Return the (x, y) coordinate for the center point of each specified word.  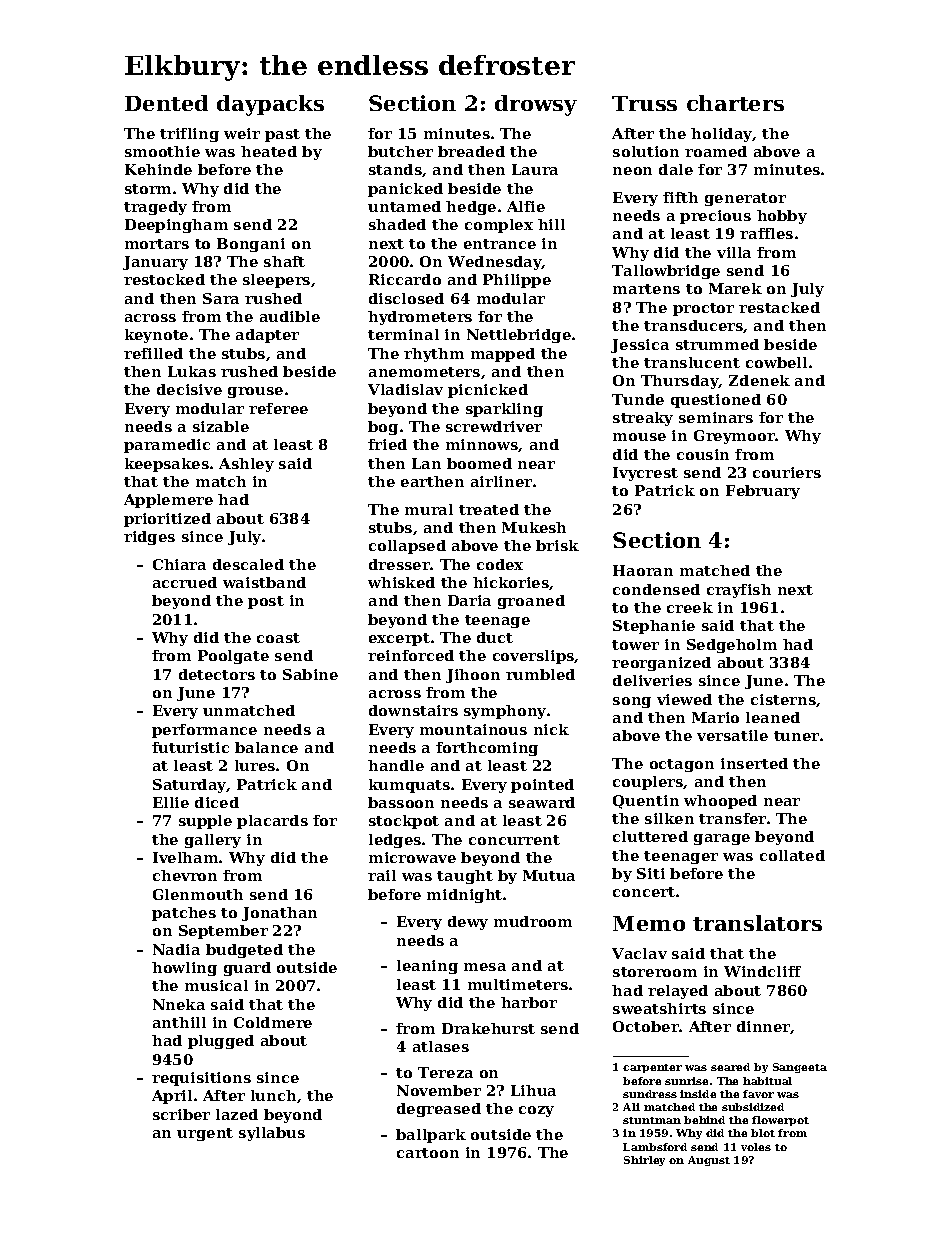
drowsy (536, 105)
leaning (427, 967)
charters (735, 103)
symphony (505, 712)
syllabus (272, 1134)
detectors (217, 674)
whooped (720, 802)
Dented (166, 103)
